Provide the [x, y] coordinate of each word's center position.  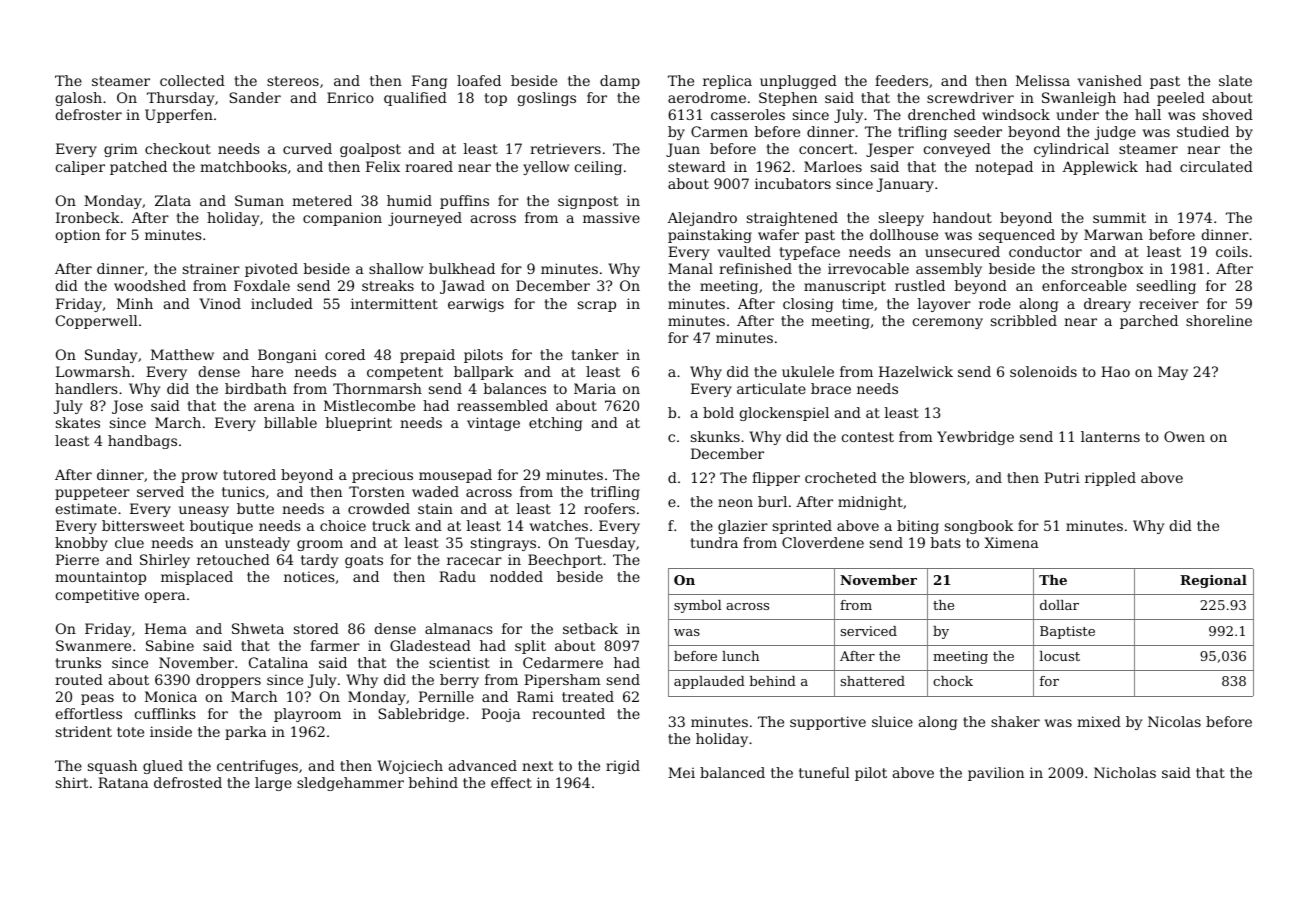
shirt [72, 782]
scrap [597, 306]
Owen [1184, 436]
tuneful [824, 772]
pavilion [996, 774]
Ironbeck [88, 217]
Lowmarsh [93, 371]
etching [555, 424]
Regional [1213, 581]
